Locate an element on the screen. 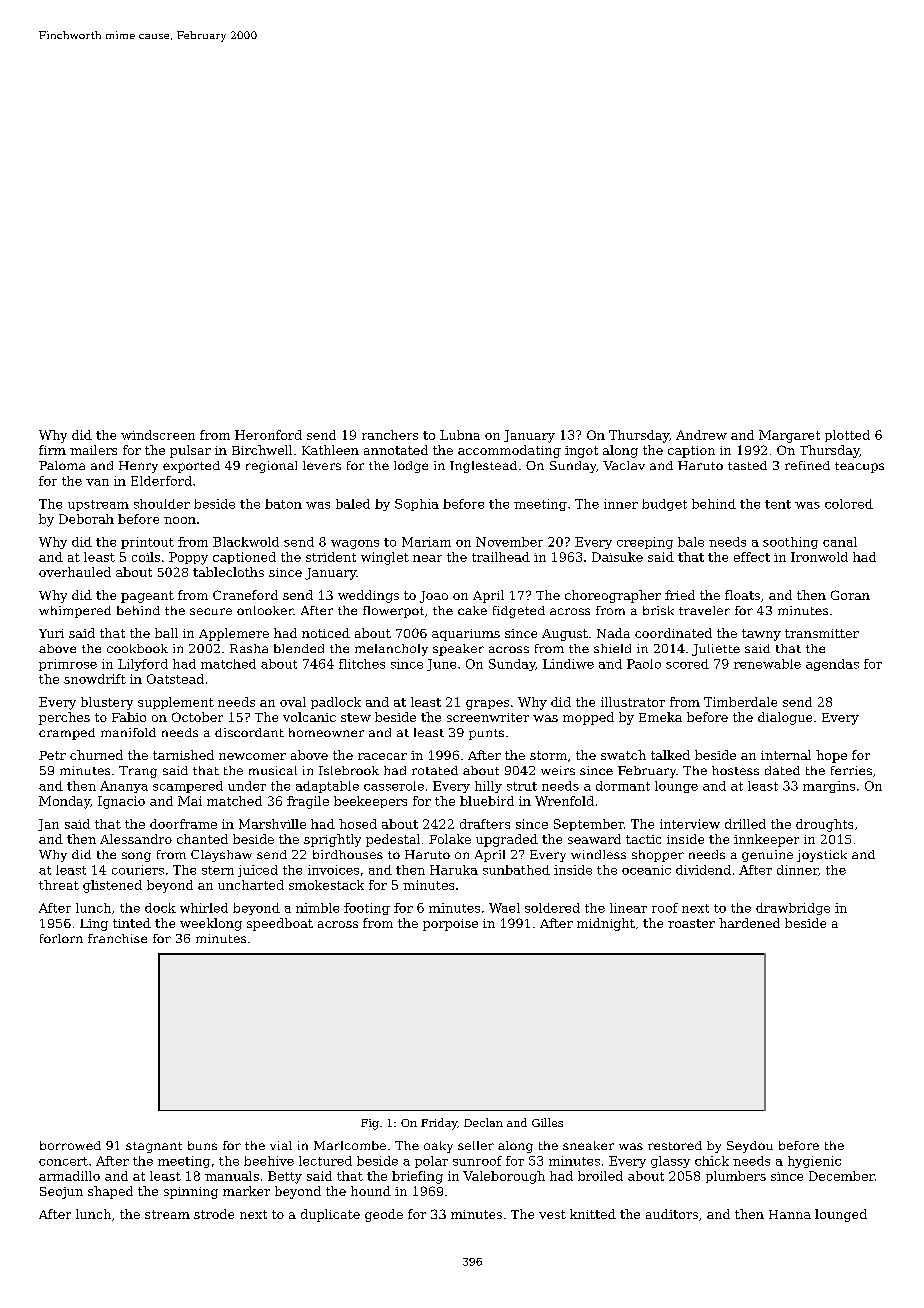  borrowed is located at coordinates (70, 1145).
